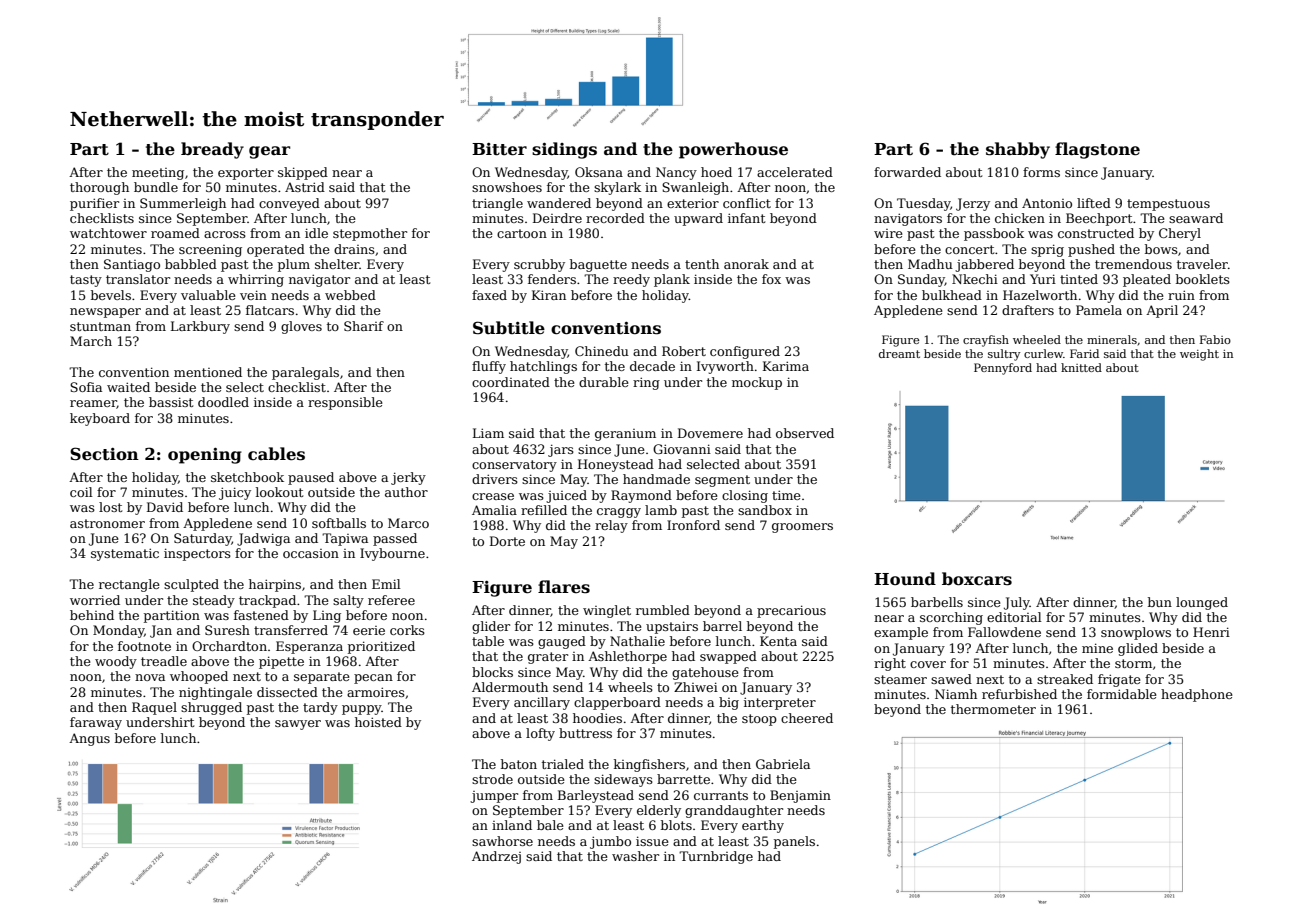  What do you see at coordinates (94, 204) in the screenshot?
I see `purifier` at bounding box center [94, 204].
